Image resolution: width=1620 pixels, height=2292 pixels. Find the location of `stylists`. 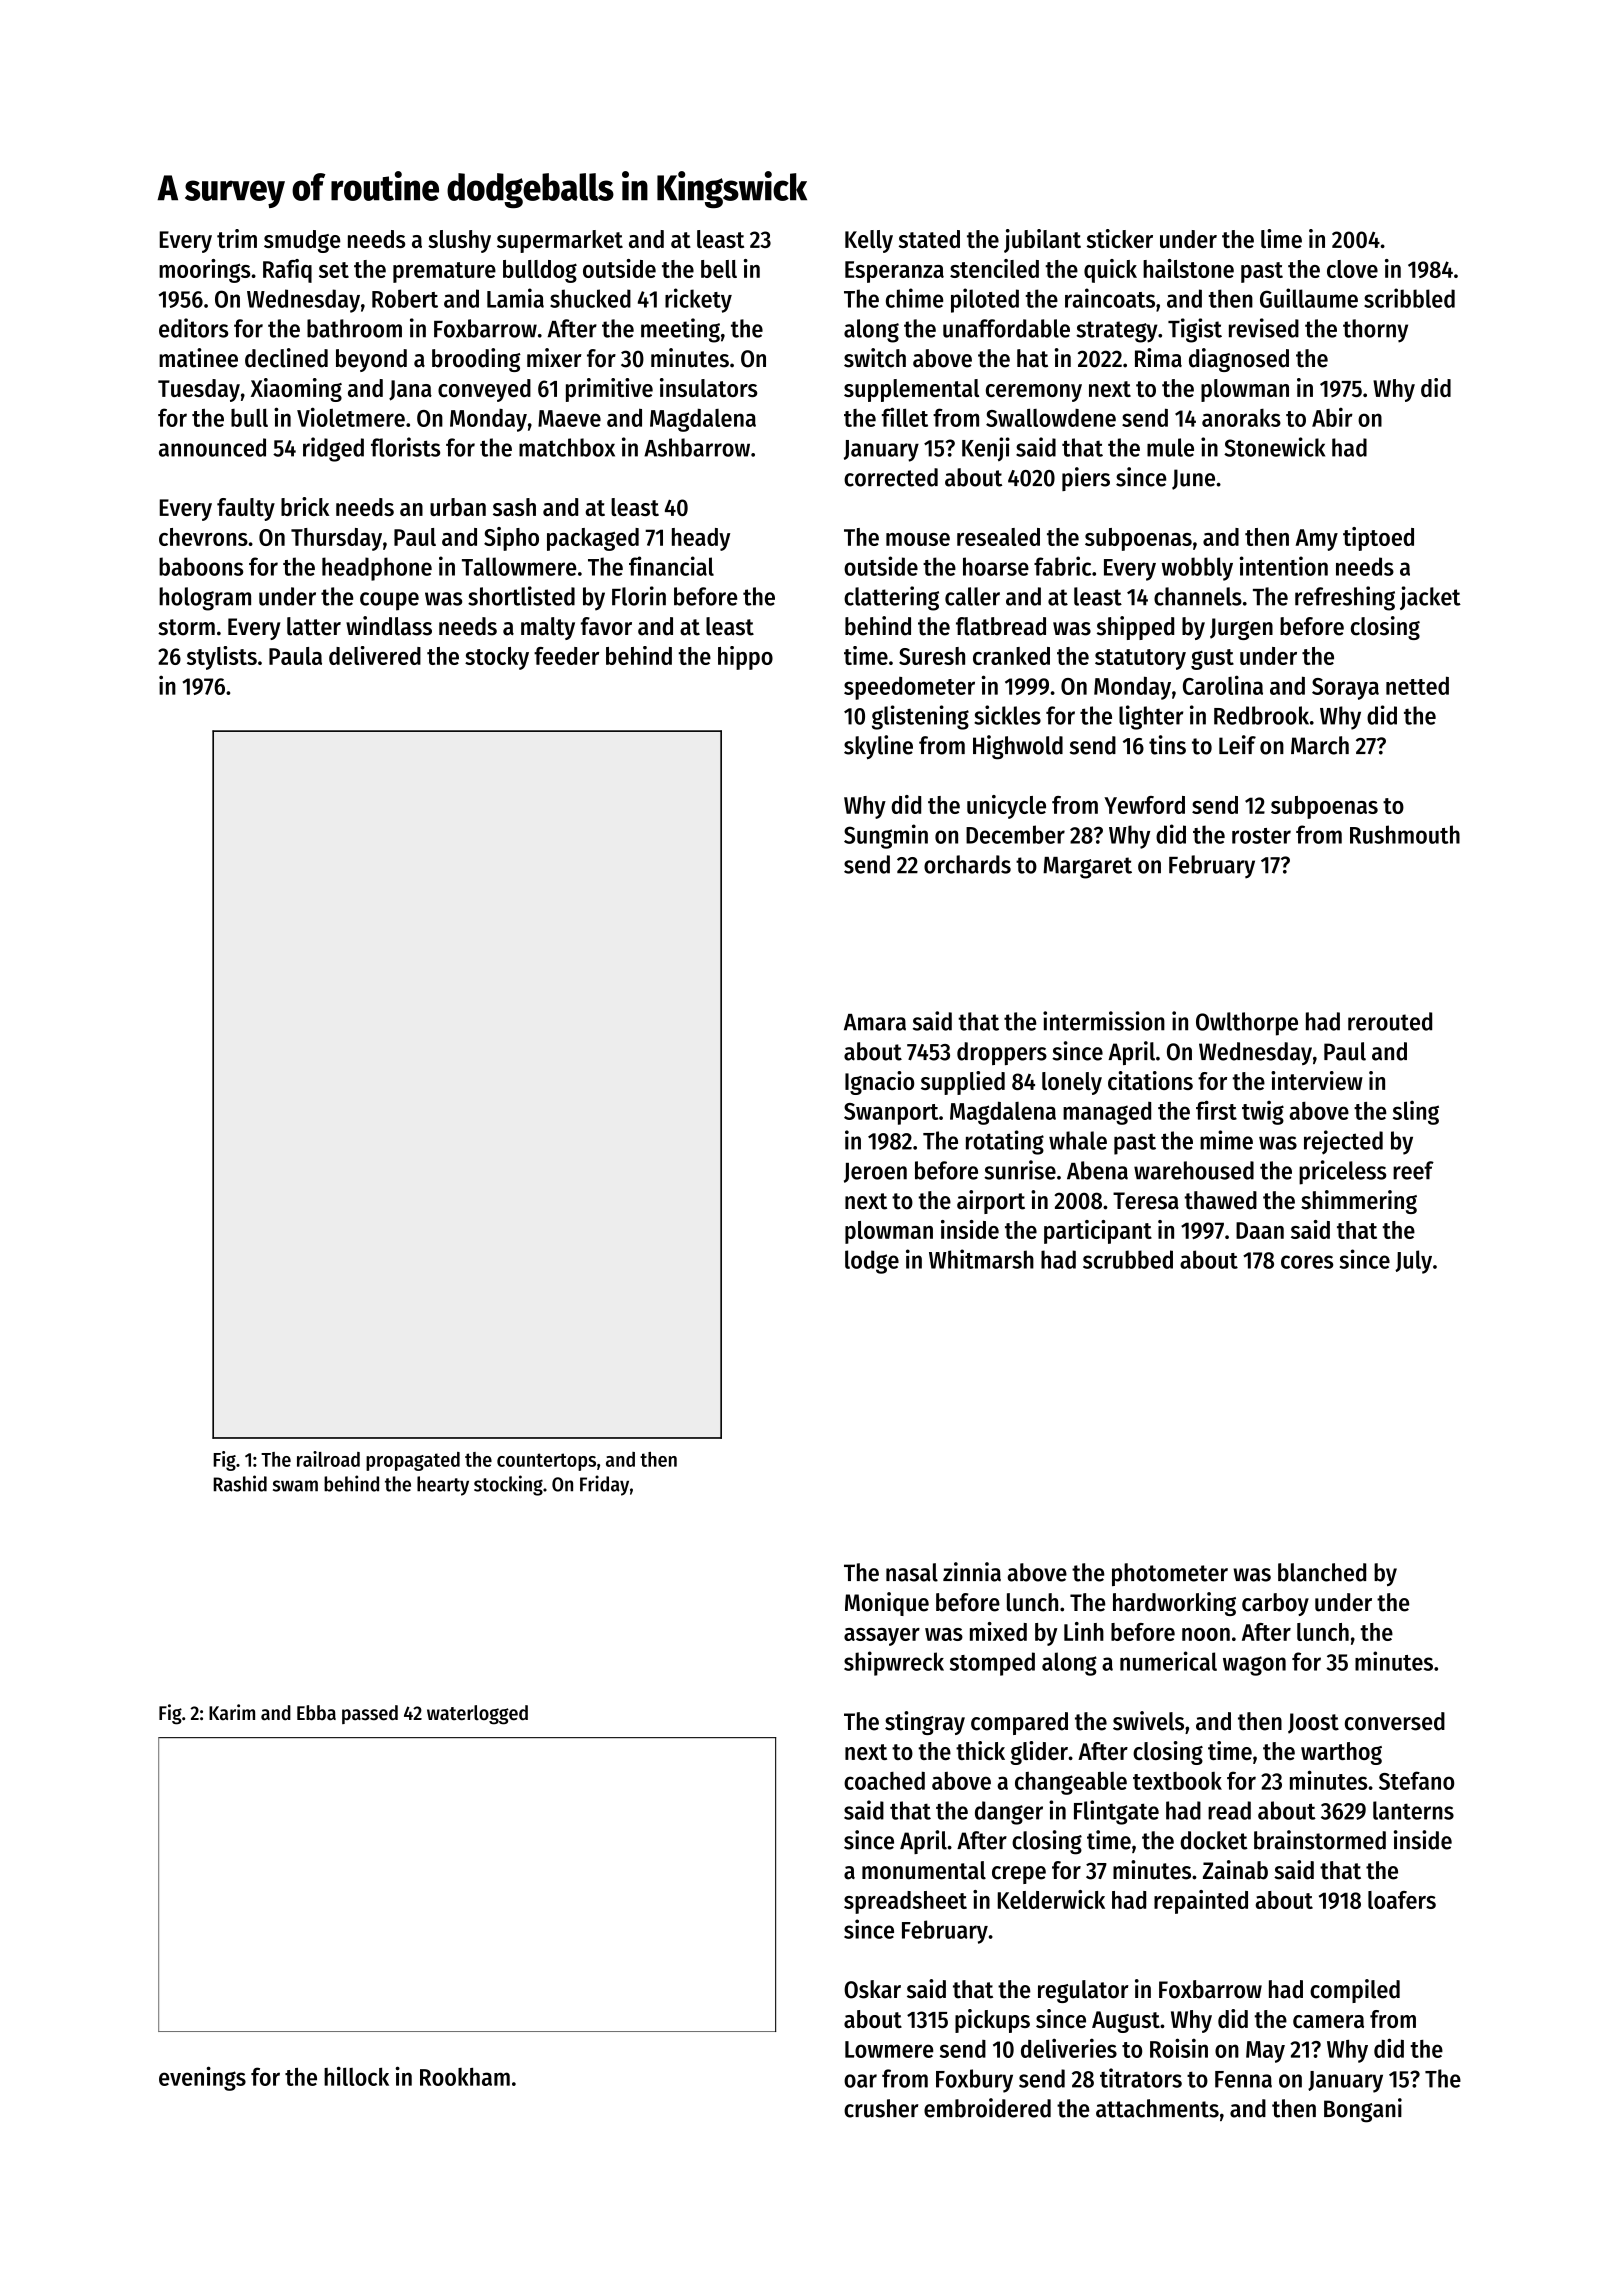

stylists is located at coordinates (222, 658).
